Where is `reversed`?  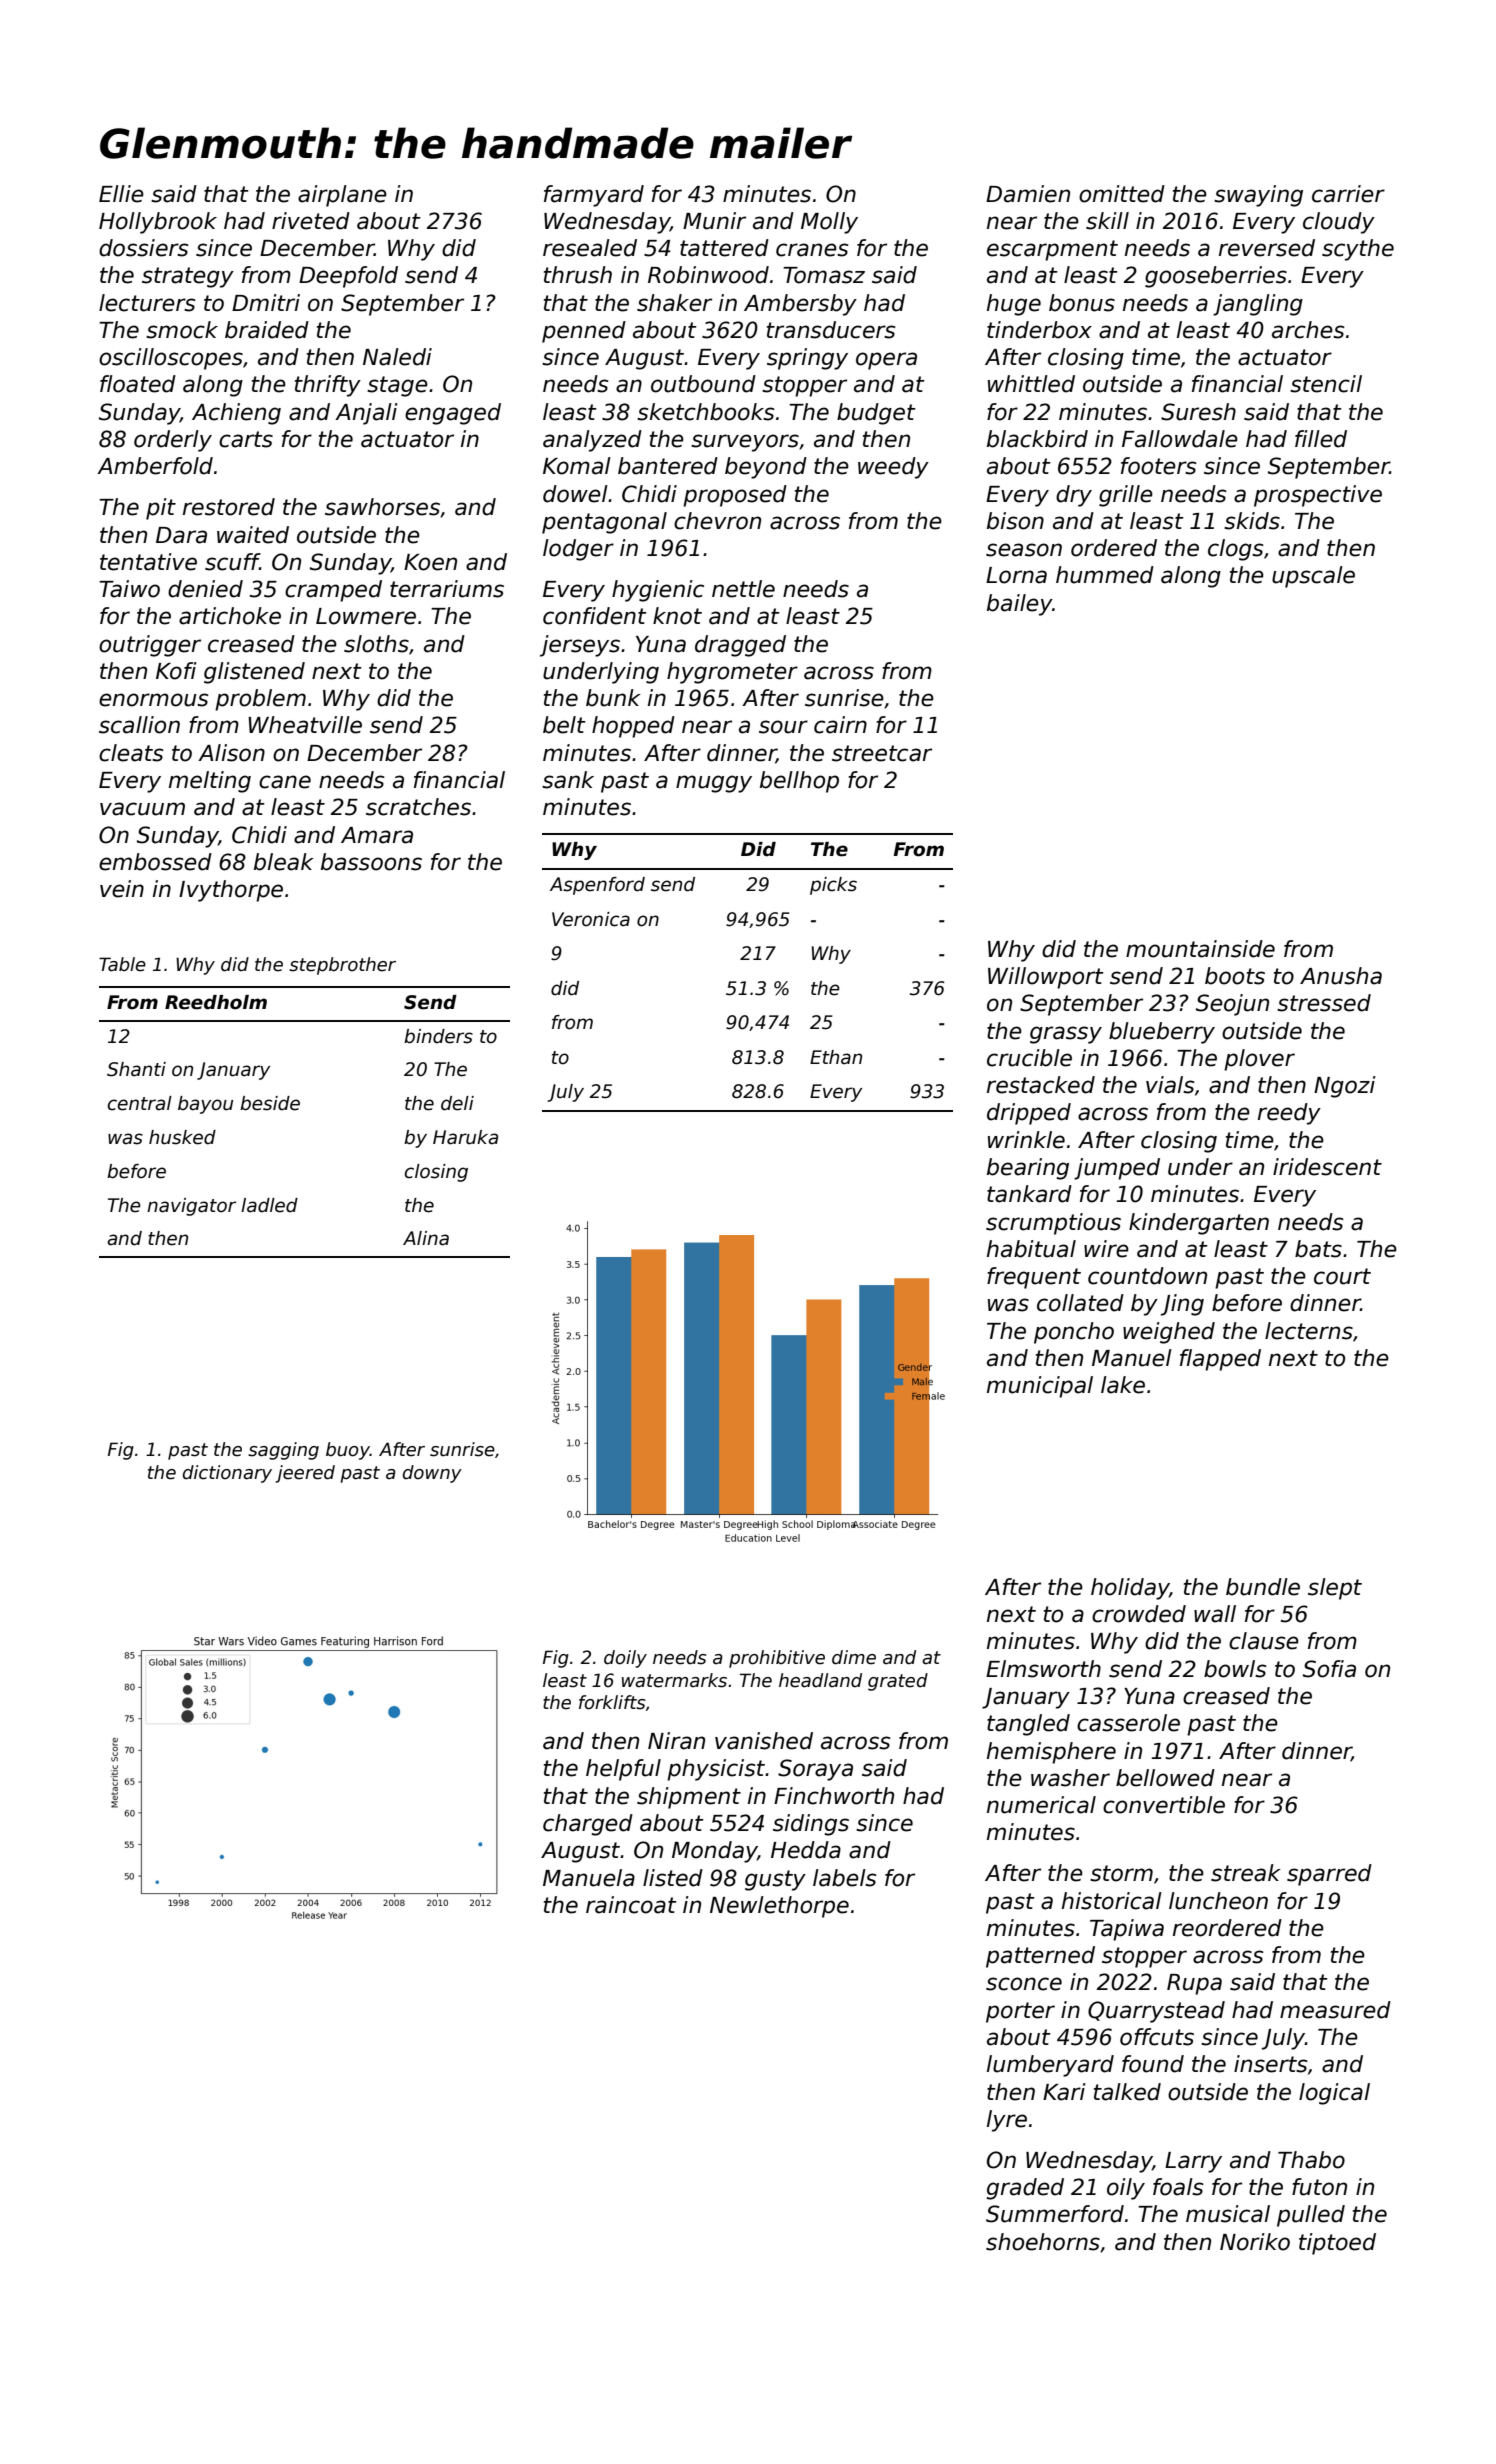
reversed is located at coordinates (1267, 248).
